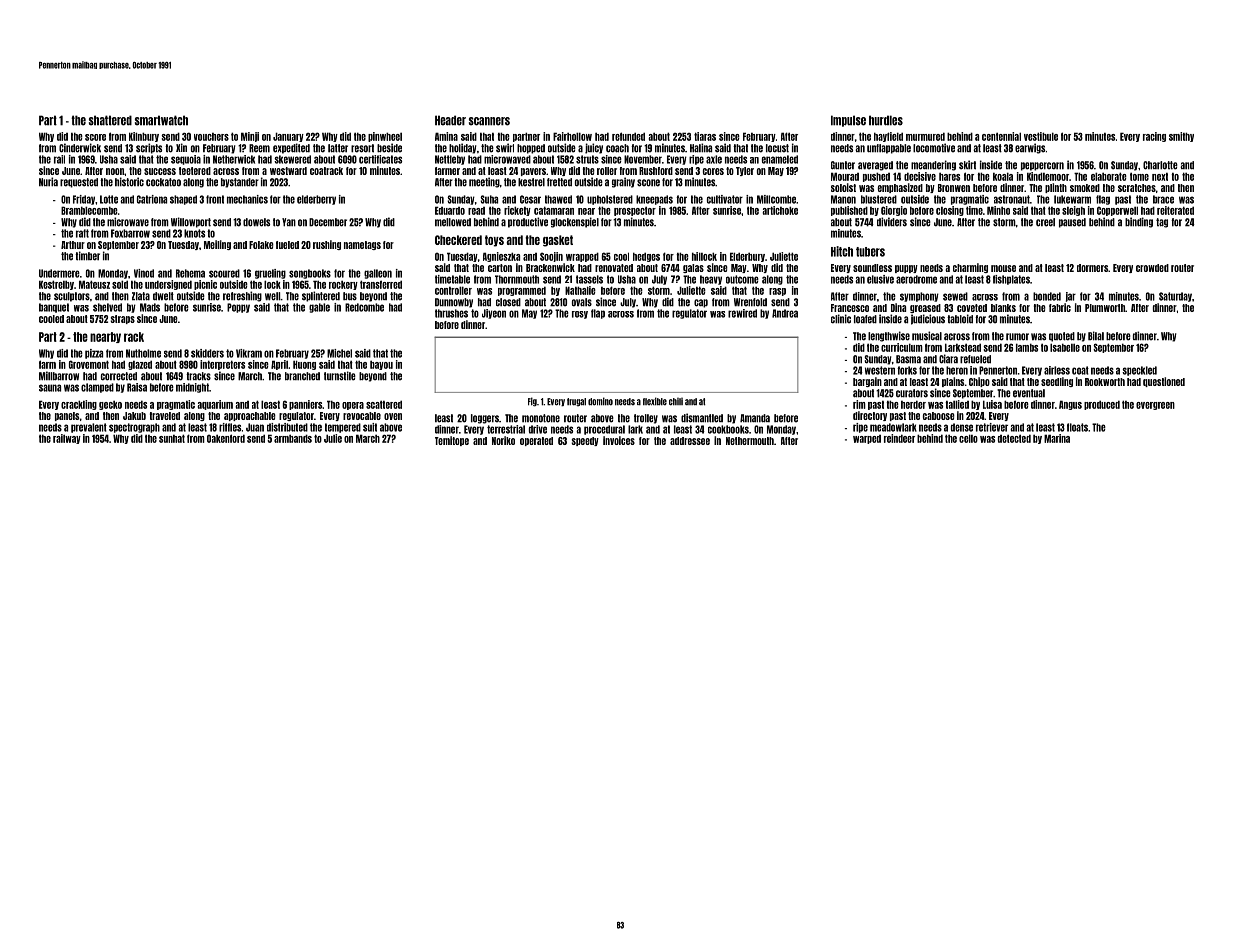 The height and width of the screenshot is (952, 1233). Describe the element at coordinates (339, 353) in the screenshot. I see `Michel` at that location.
